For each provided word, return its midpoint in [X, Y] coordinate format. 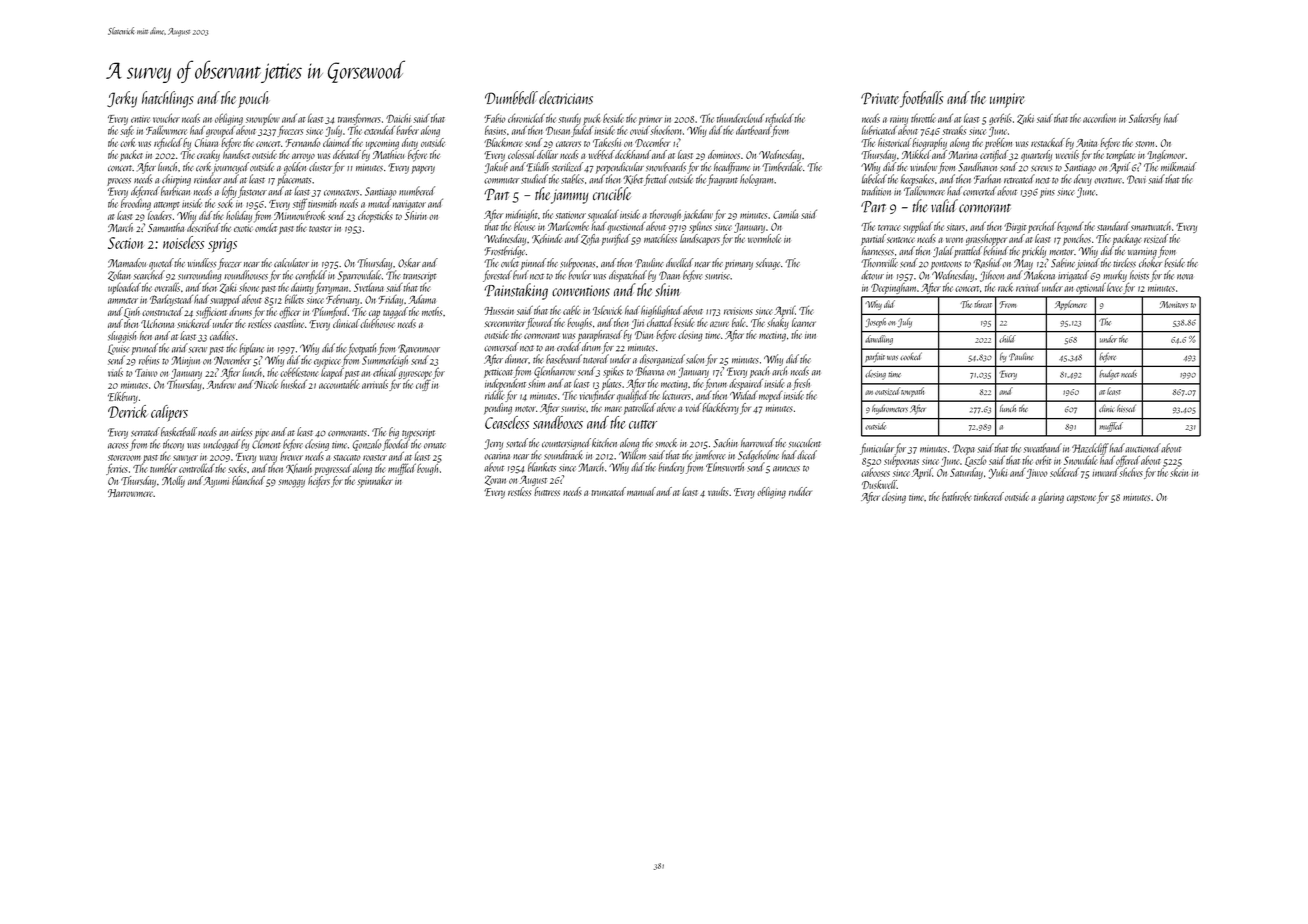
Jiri [637, 324]
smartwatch [1151, 226]
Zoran [495, 480]
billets [294, 299]
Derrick [128, 411]
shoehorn [666, 130]
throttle [923, 118]
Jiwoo [1037, 474]
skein [1179, 472]
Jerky [122, 99]
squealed [603, 215]
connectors [341, 192]
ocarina [497, 456]
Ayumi [216, 482]
